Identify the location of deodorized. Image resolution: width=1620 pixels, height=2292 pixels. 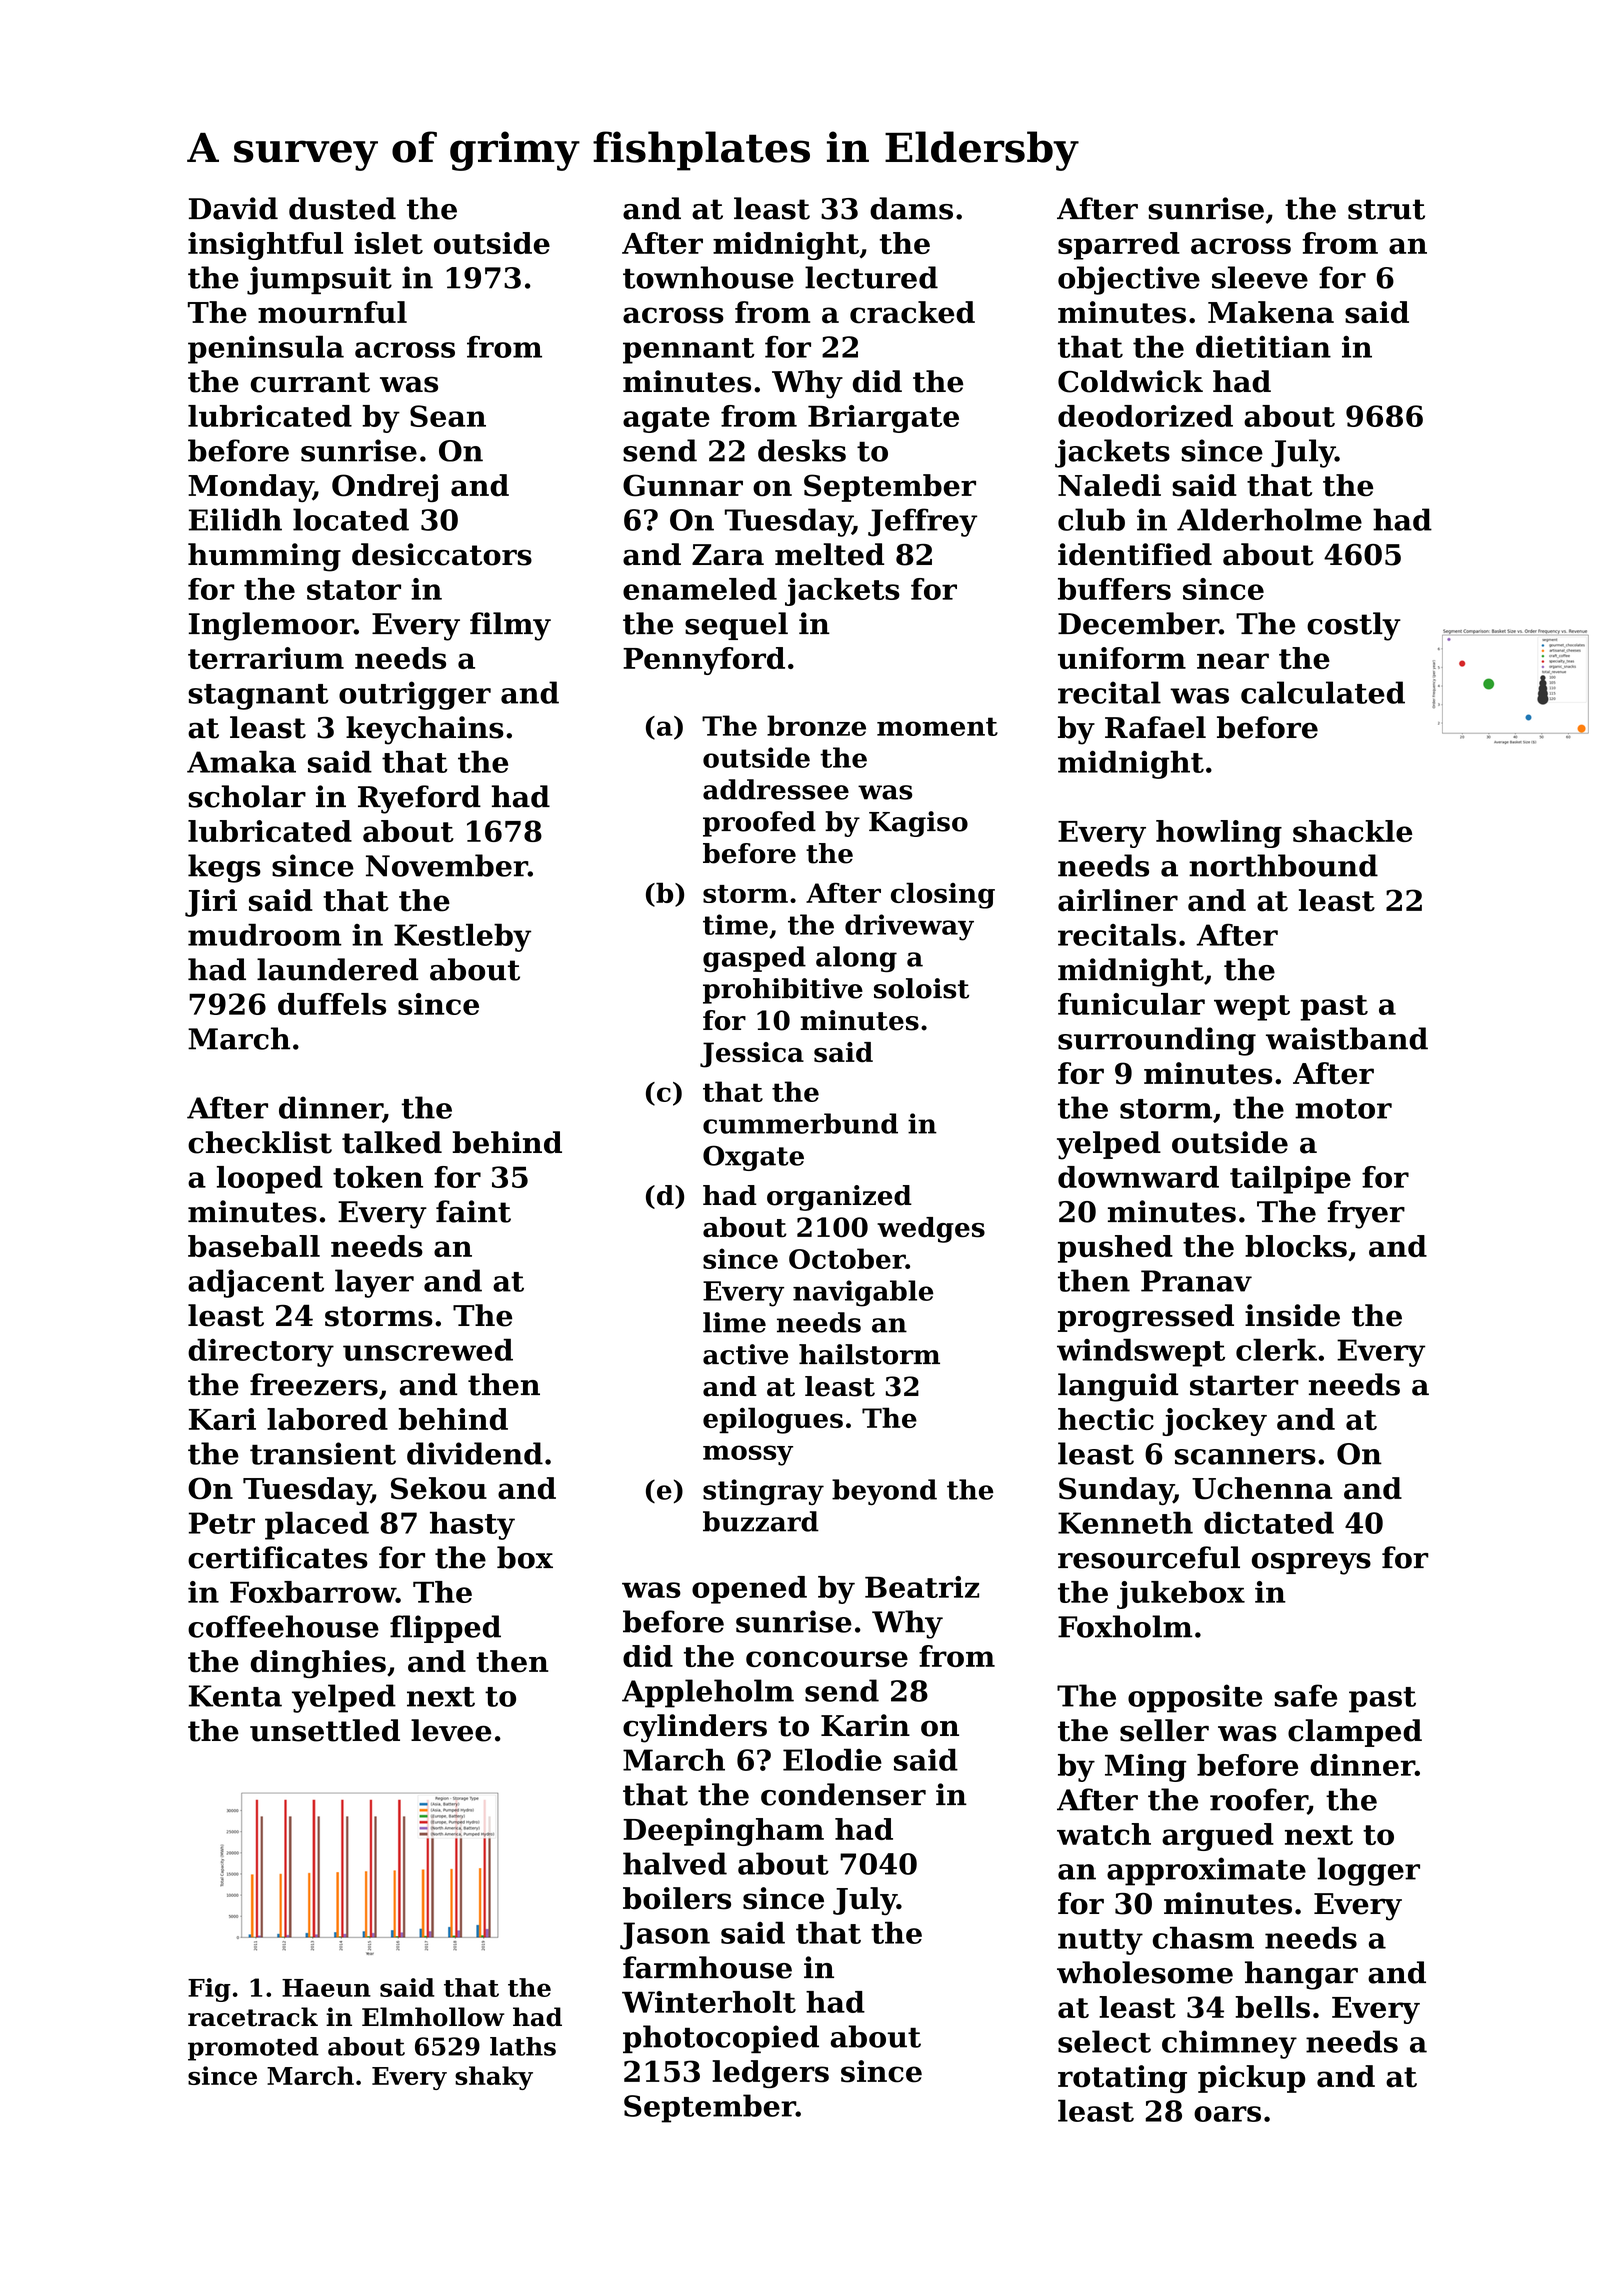
(1145, 416).
